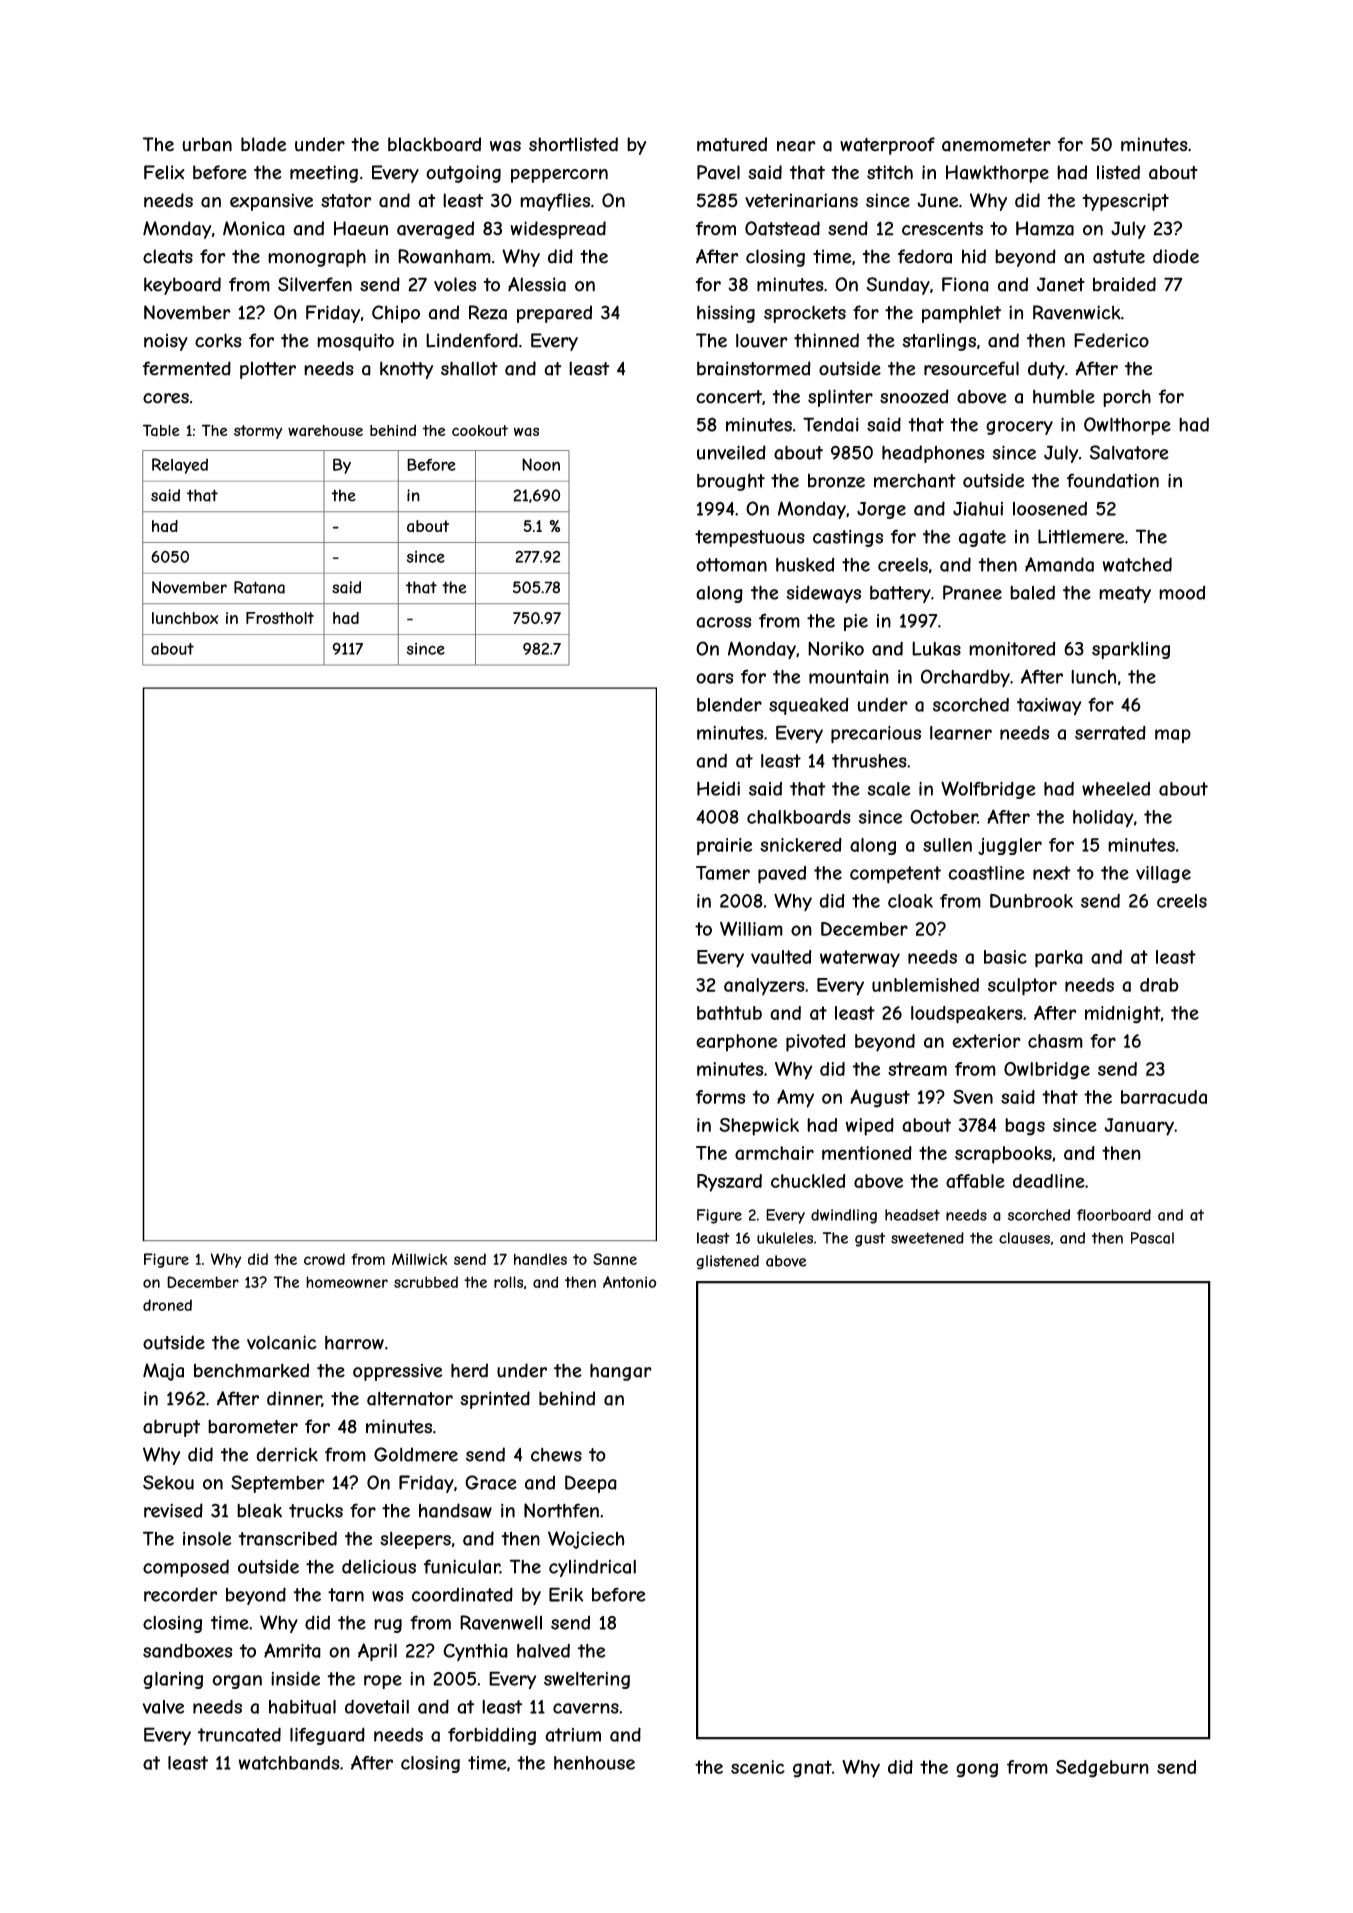 This screenshot has height=1913, width=1353. I want to click on watchbands, so click(289, 1763).
